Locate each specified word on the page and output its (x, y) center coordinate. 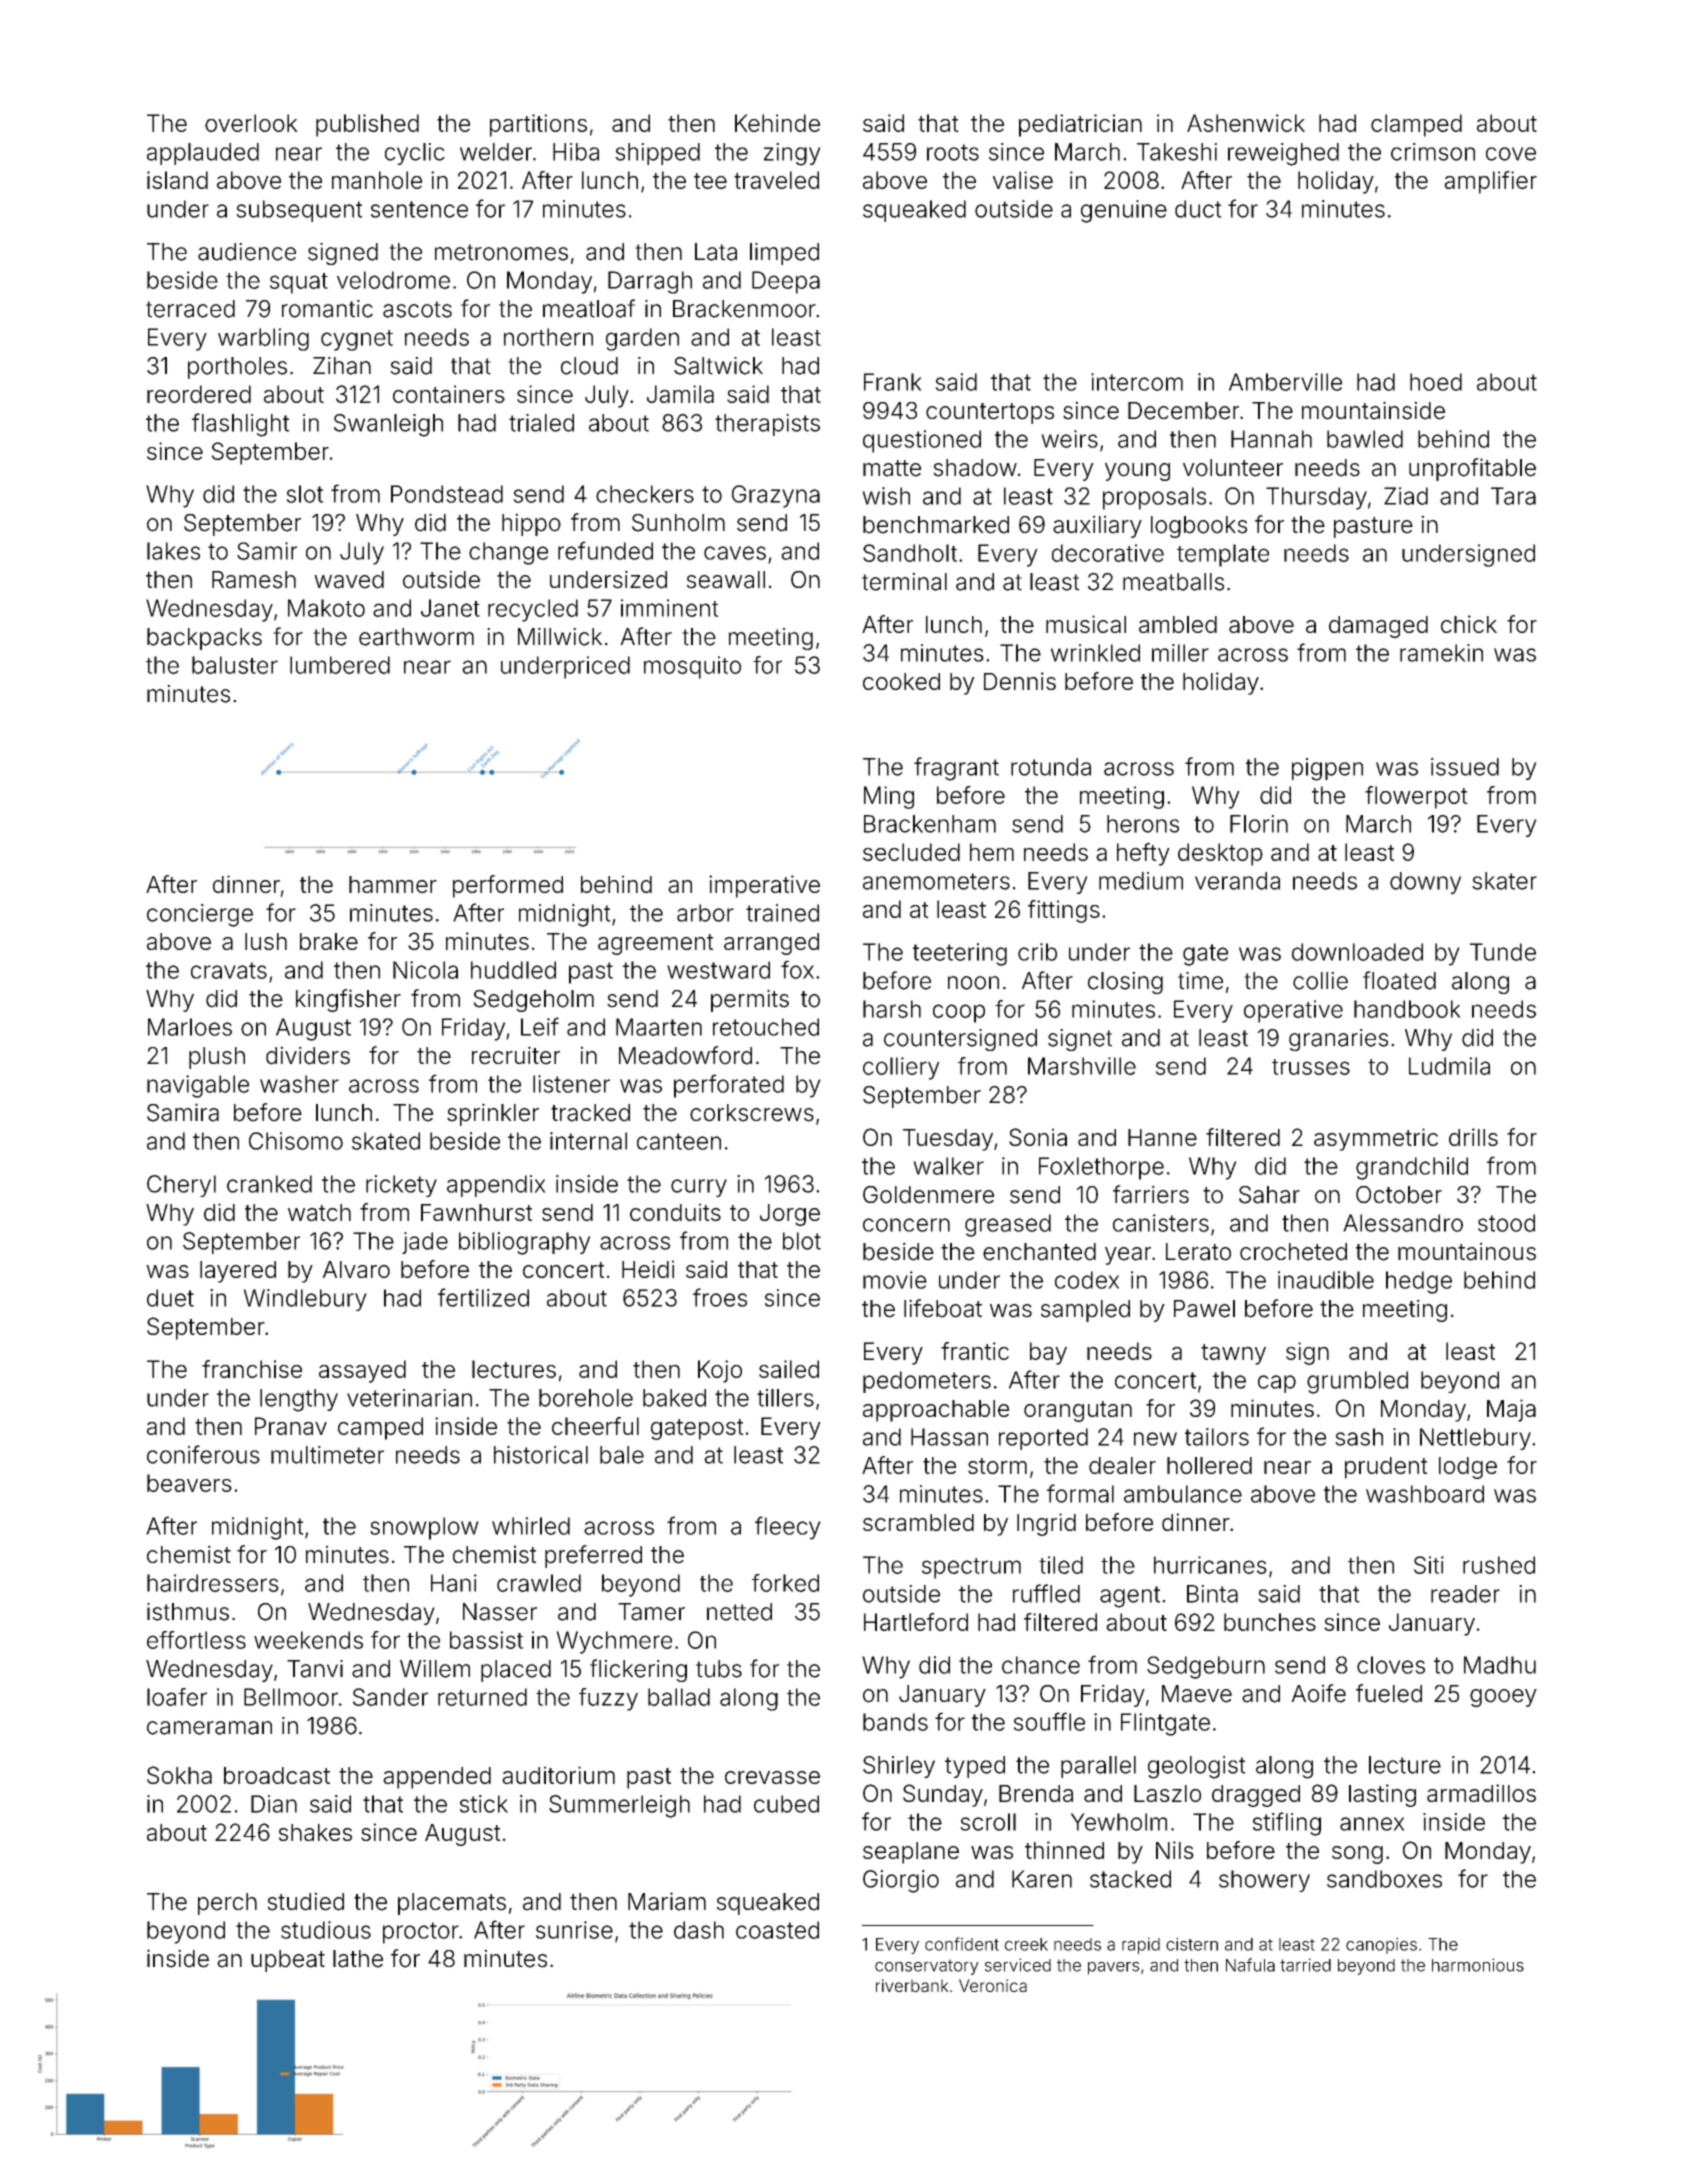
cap (1277, 1384)
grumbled (1357, 1382)
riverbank (912, 1985)
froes (720, 1297)
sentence (419, 209)
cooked (901, 681)
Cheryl (181, 1186)
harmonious (1478, 1965)
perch (227, 1904)
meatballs (1173, 582)
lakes (173, 551)
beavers (189, 1483)
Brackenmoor (744, 309)
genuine (1124, 211)
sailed (789, 1369)
